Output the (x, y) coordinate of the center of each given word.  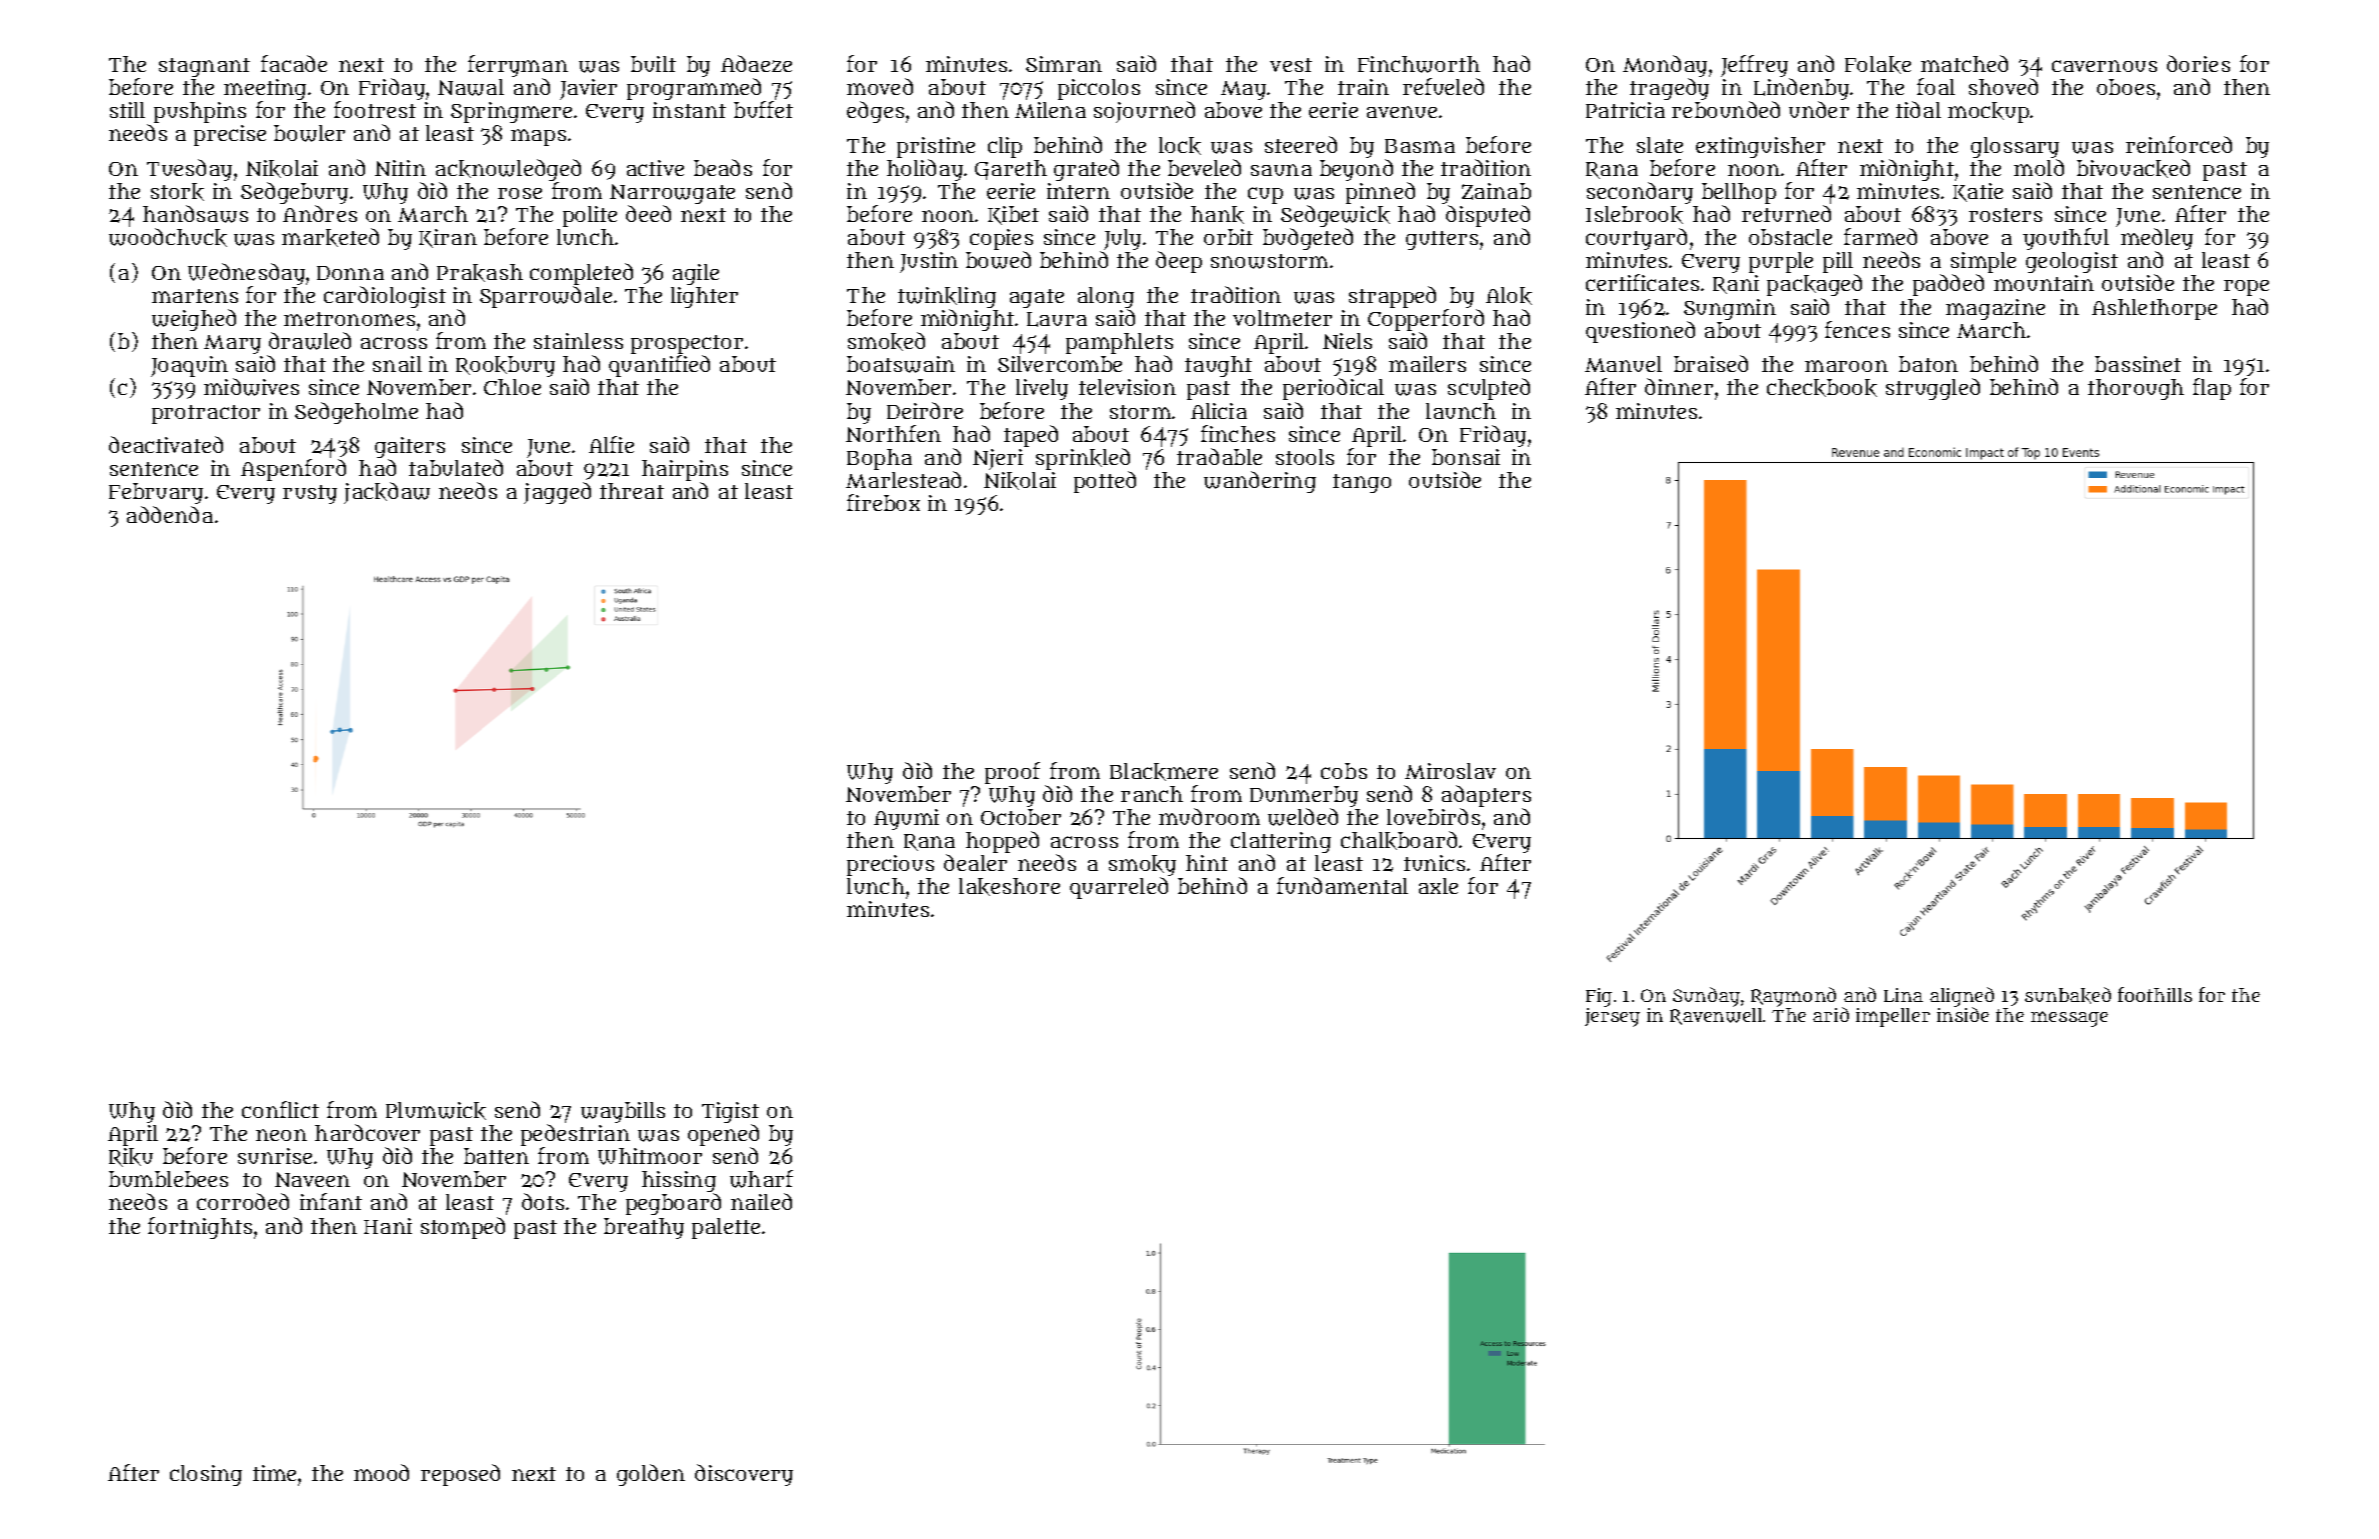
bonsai (1466, 457)
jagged (557, 493)
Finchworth (1419, 64)
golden (651, 1475)
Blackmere (1164, 772)
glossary (2015, 147)
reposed (460, 1475)
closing (206, 1475)
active (655, 168)
